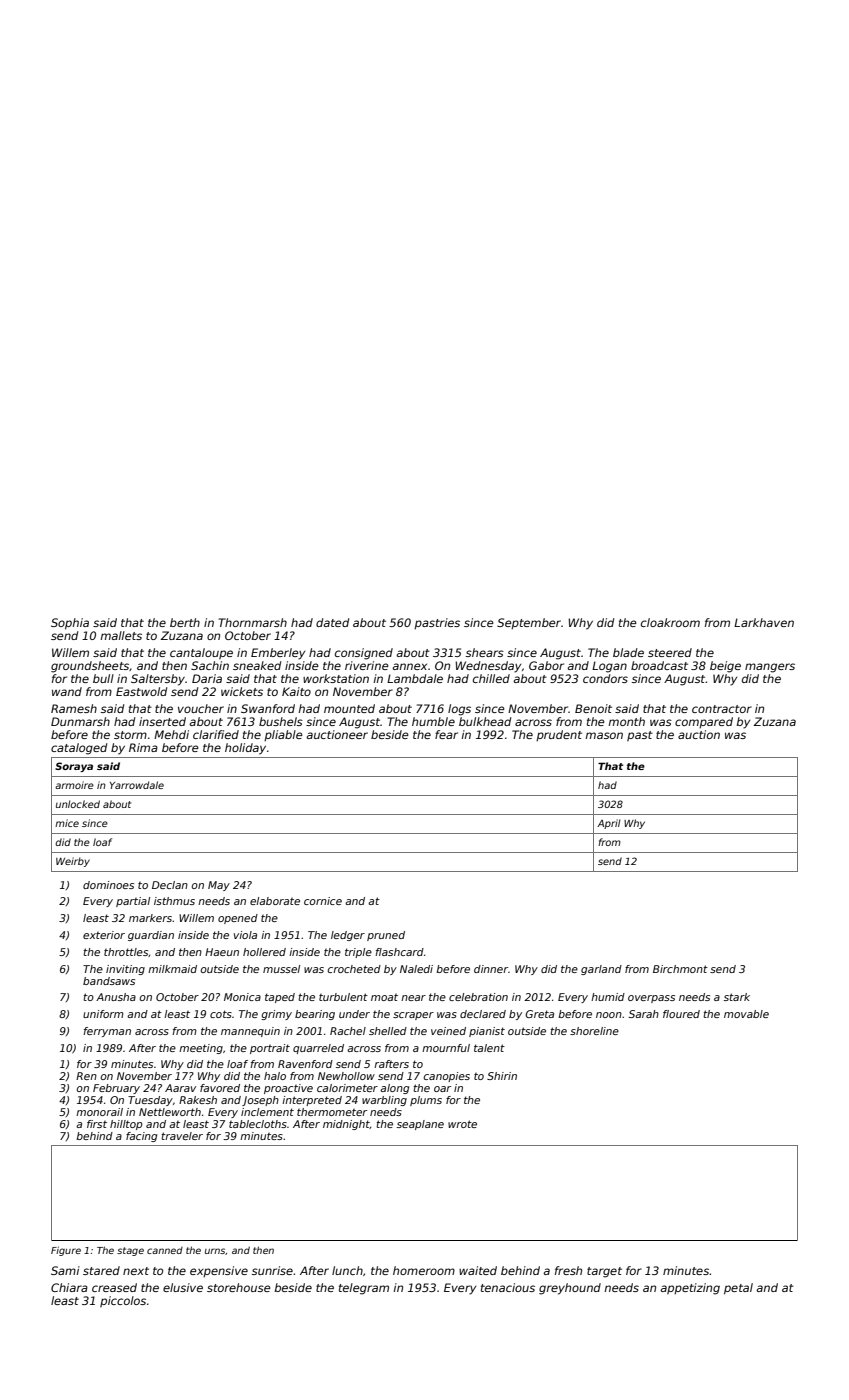 This document has width=849, height=1400. What do you see at coordinates (601, 970) in the document?
I see `garland` at bounding box center [601, 970].
